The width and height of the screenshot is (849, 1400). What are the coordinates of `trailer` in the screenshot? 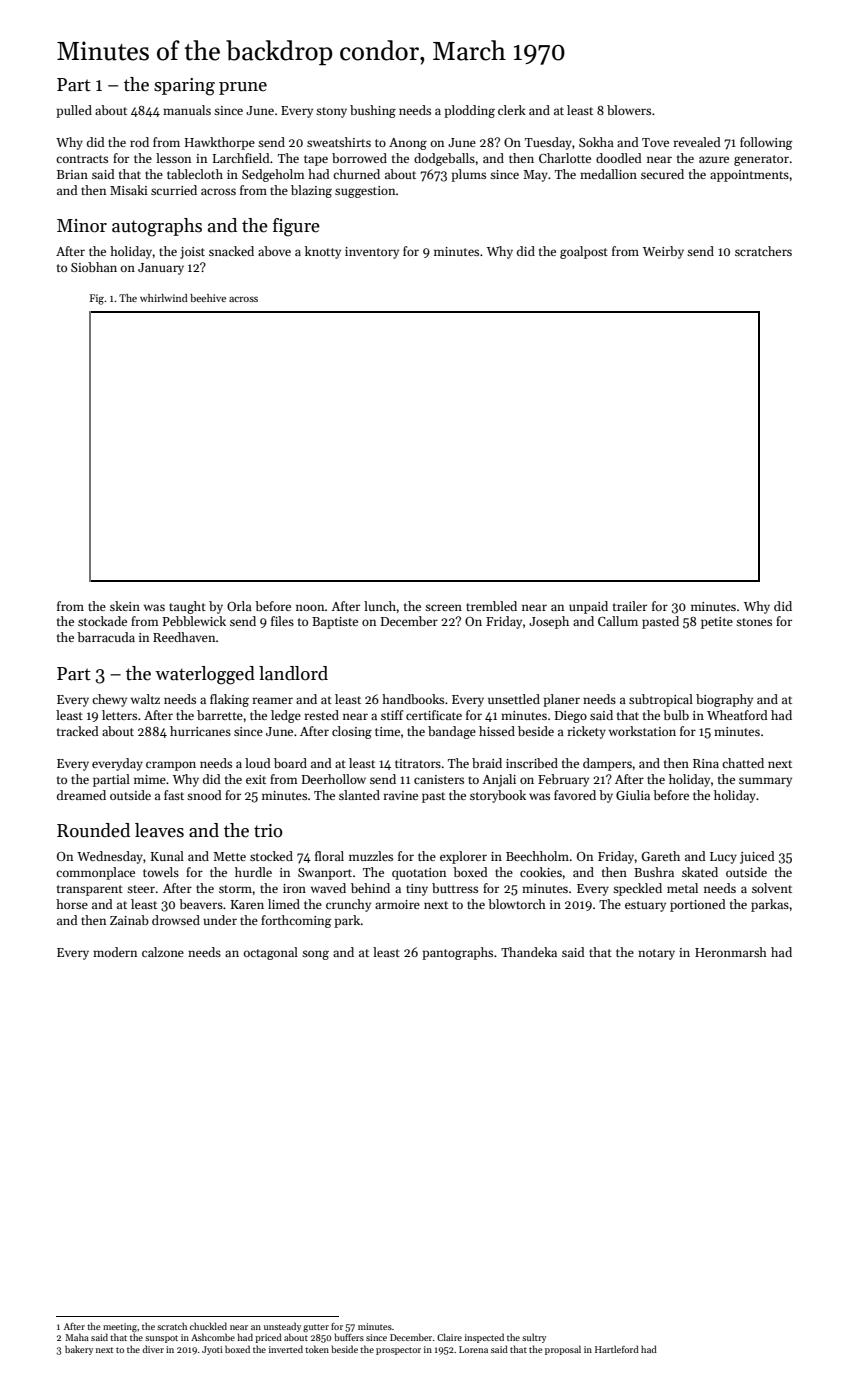 It's located at (630, 606).
